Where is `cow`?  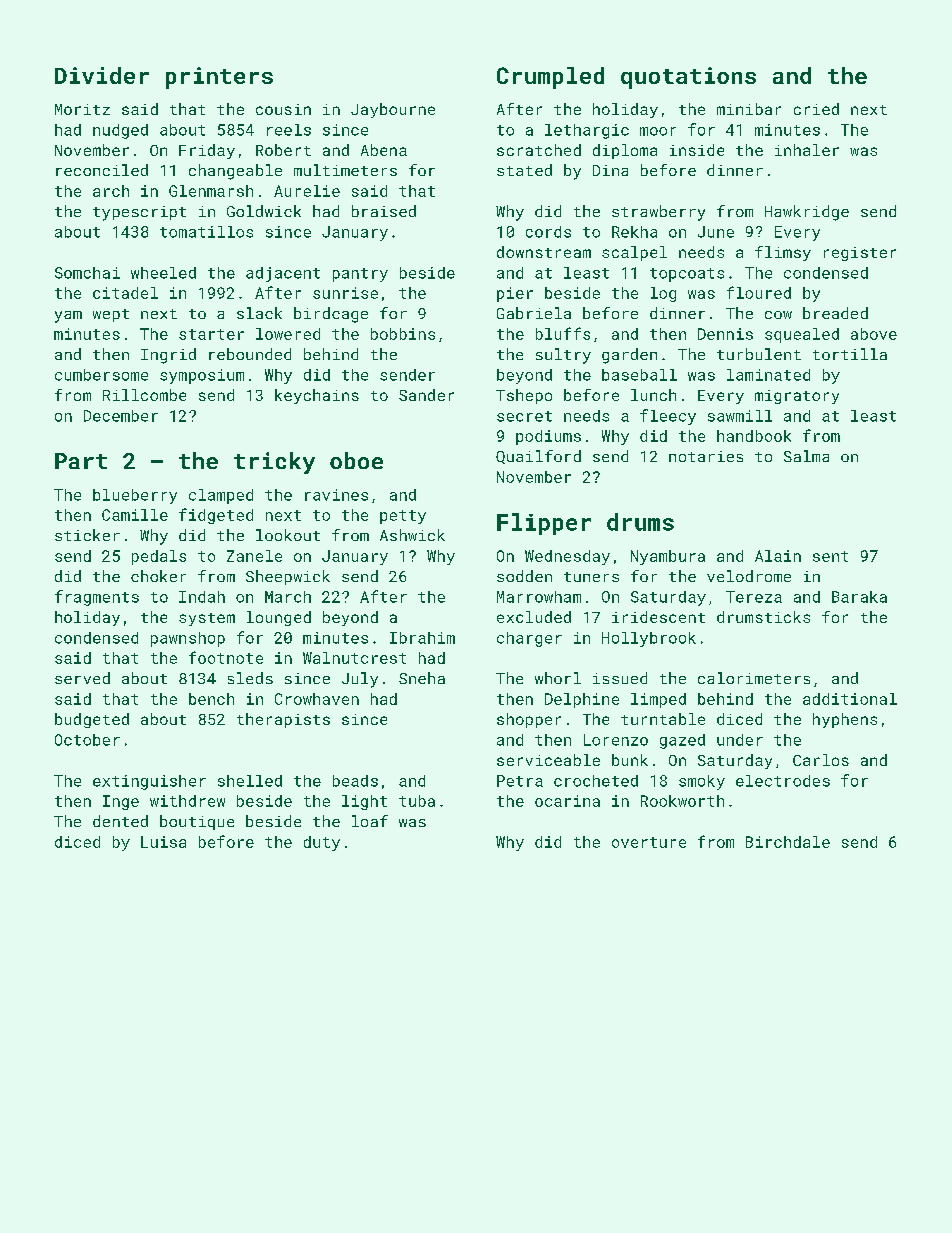 cow is located at coordinates (778, 315).
